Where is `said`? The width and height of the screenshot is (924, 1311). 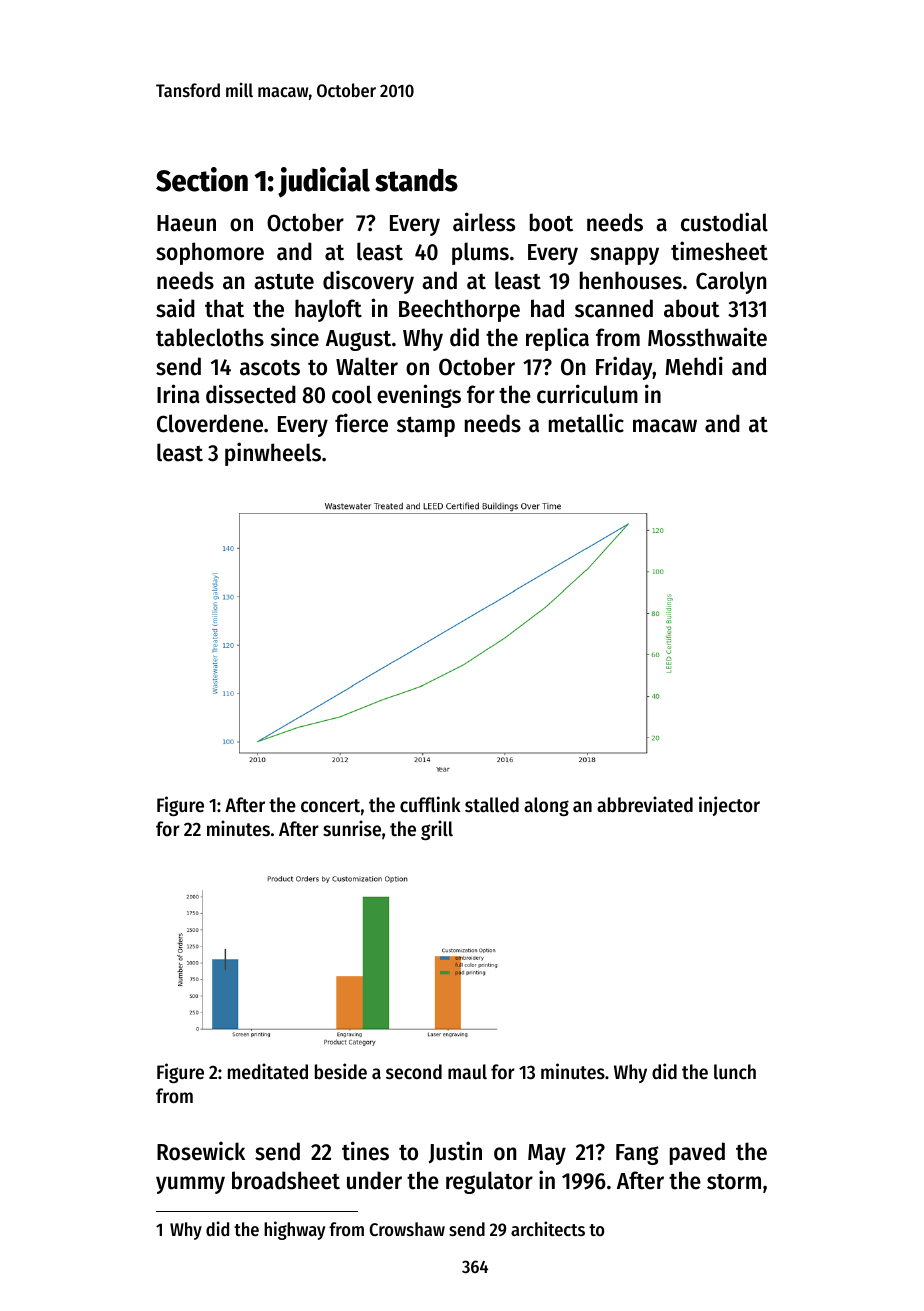 said is located at coordinates (175, 308).
